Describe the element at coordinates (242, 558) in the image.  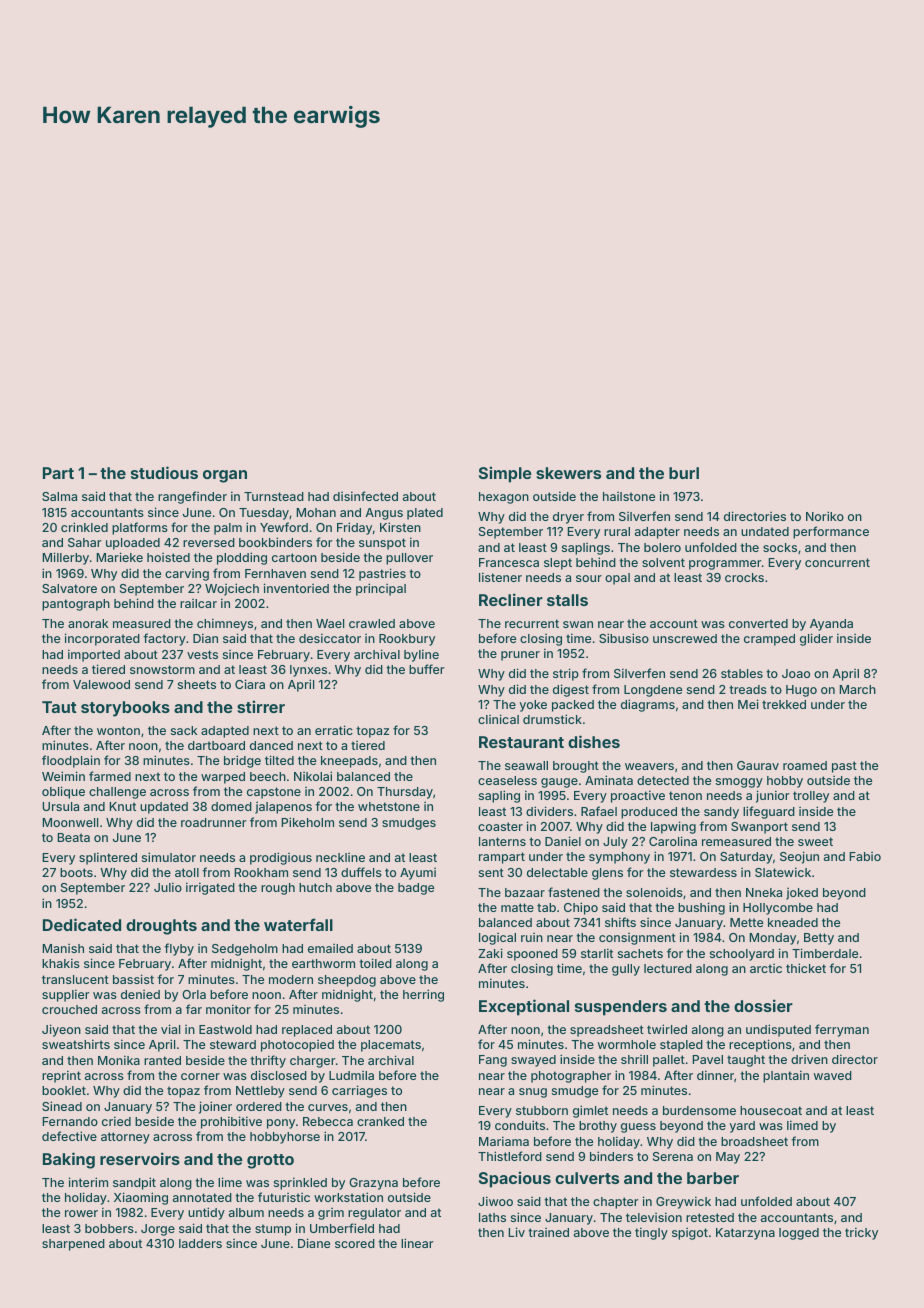
I see `plodding` at that location.
